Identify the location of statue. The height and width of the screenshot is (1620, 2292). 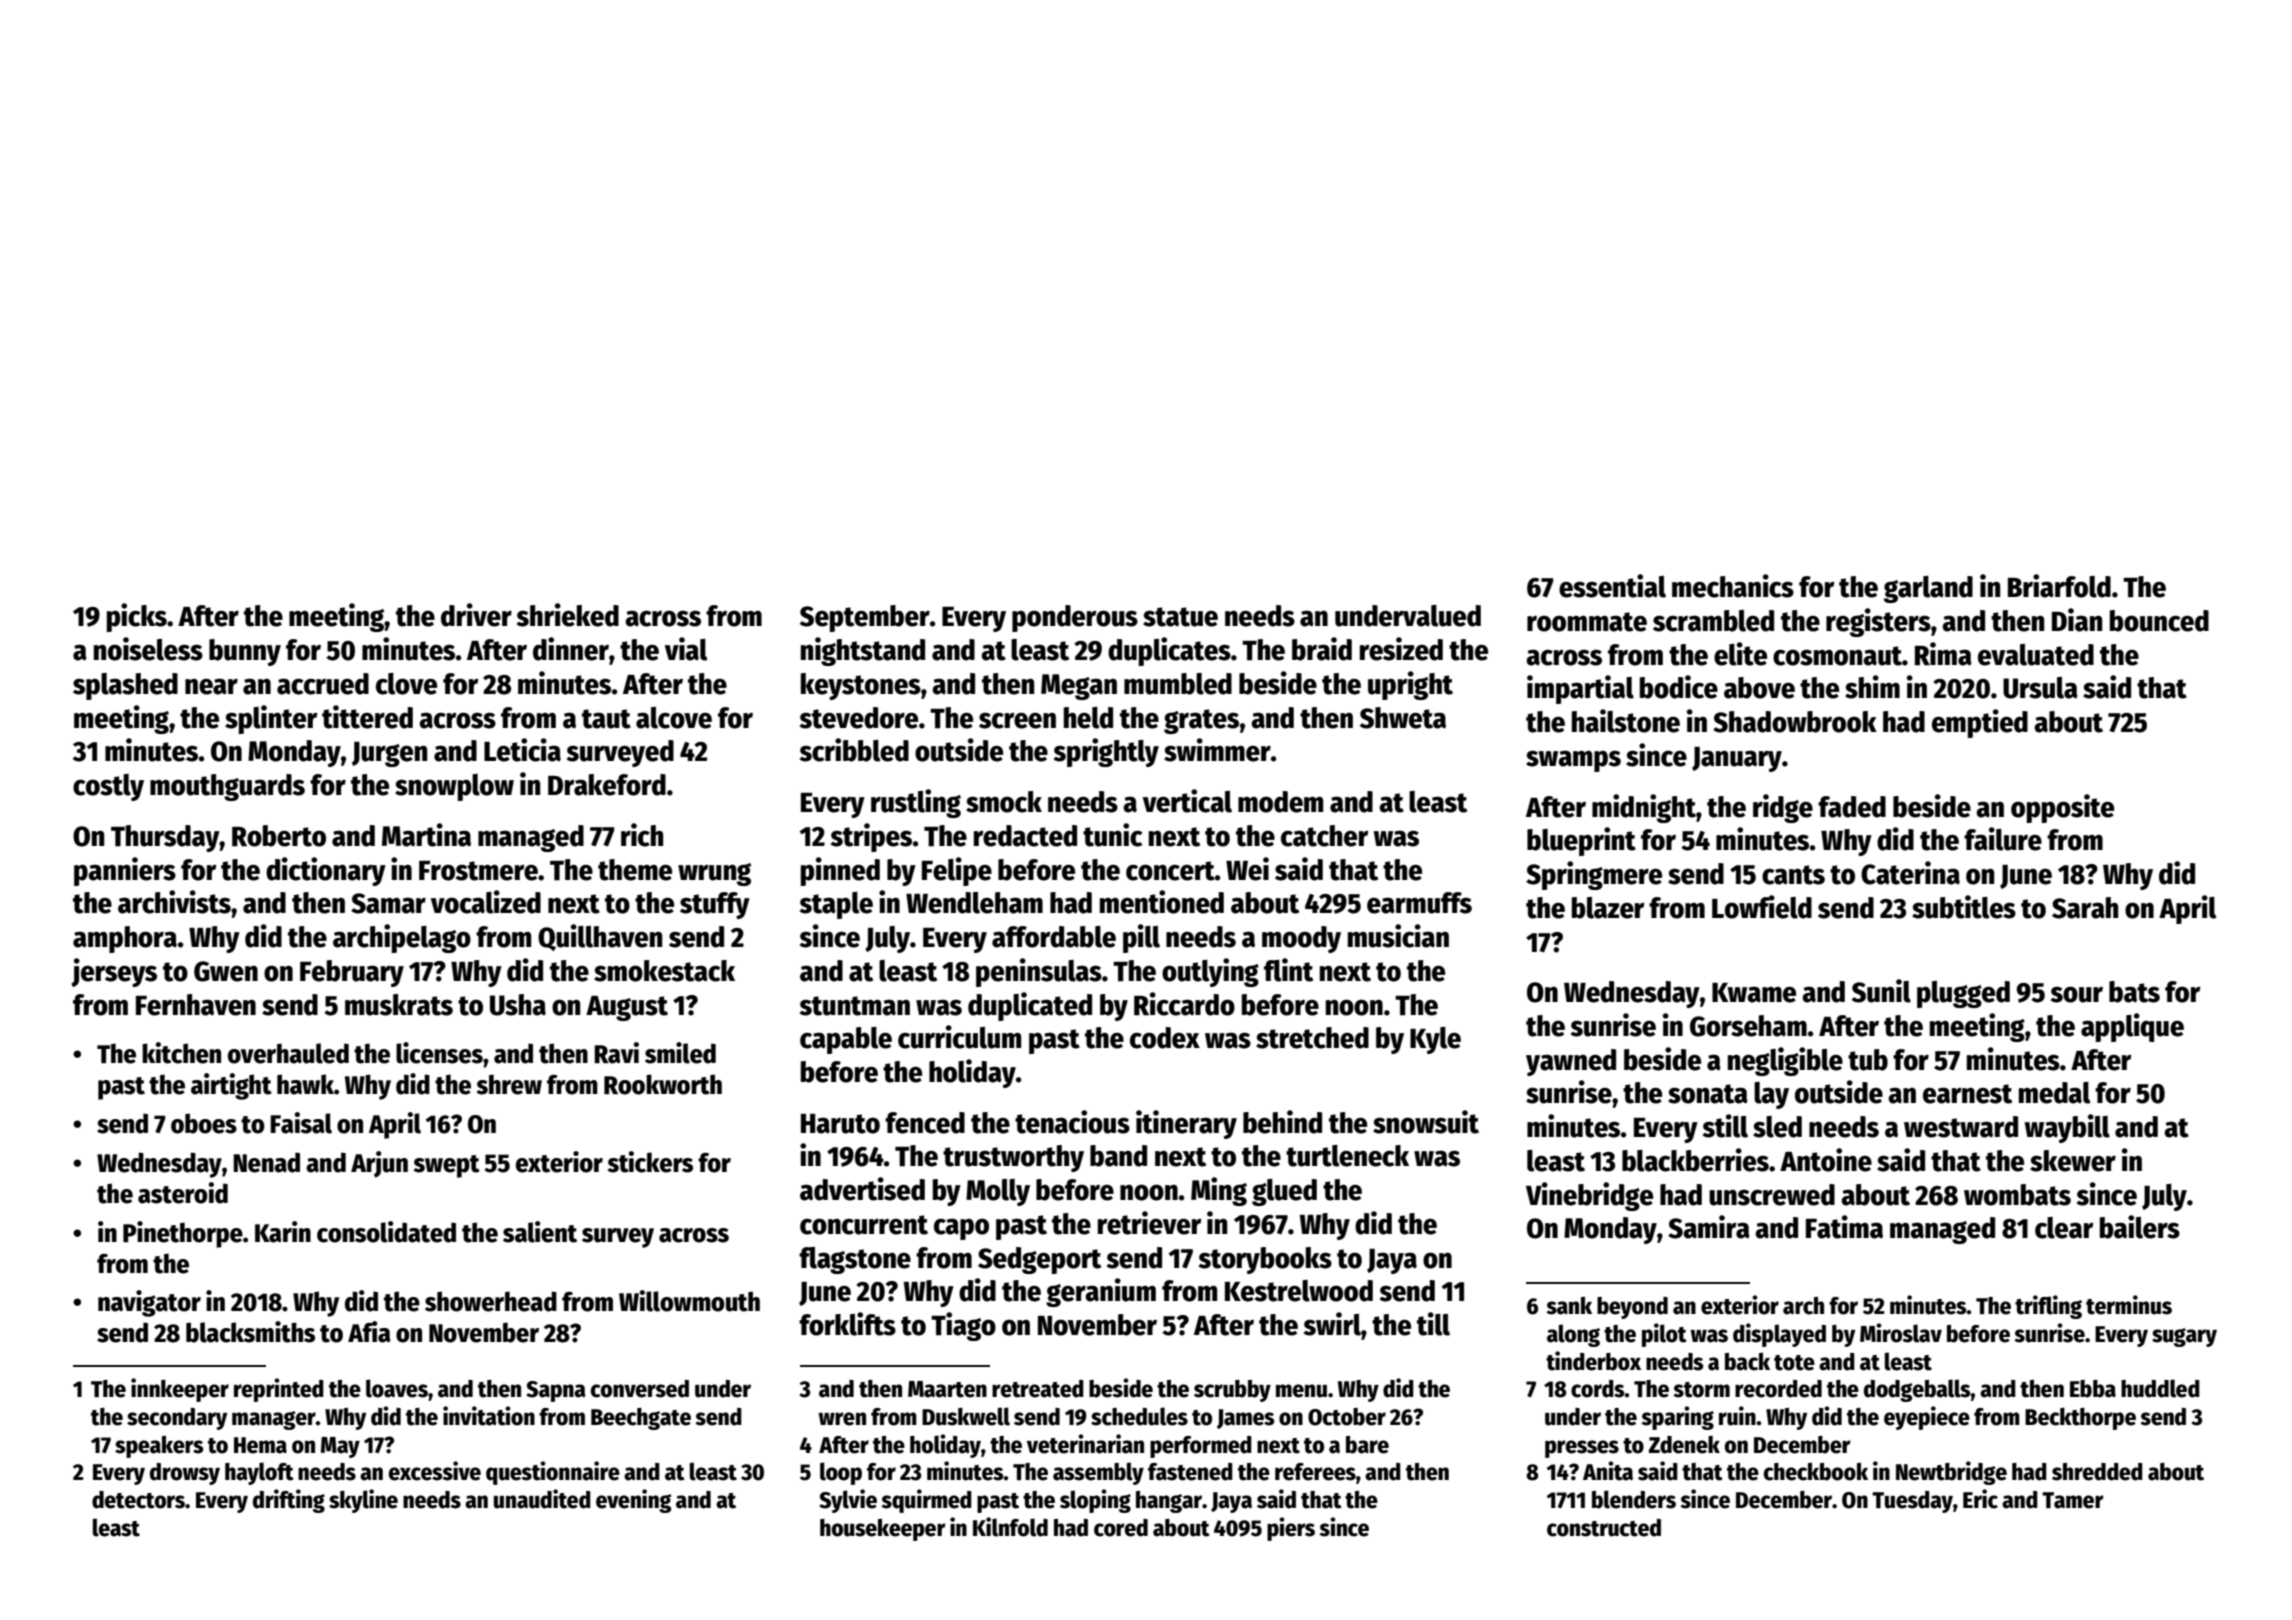
(1180, 617).
